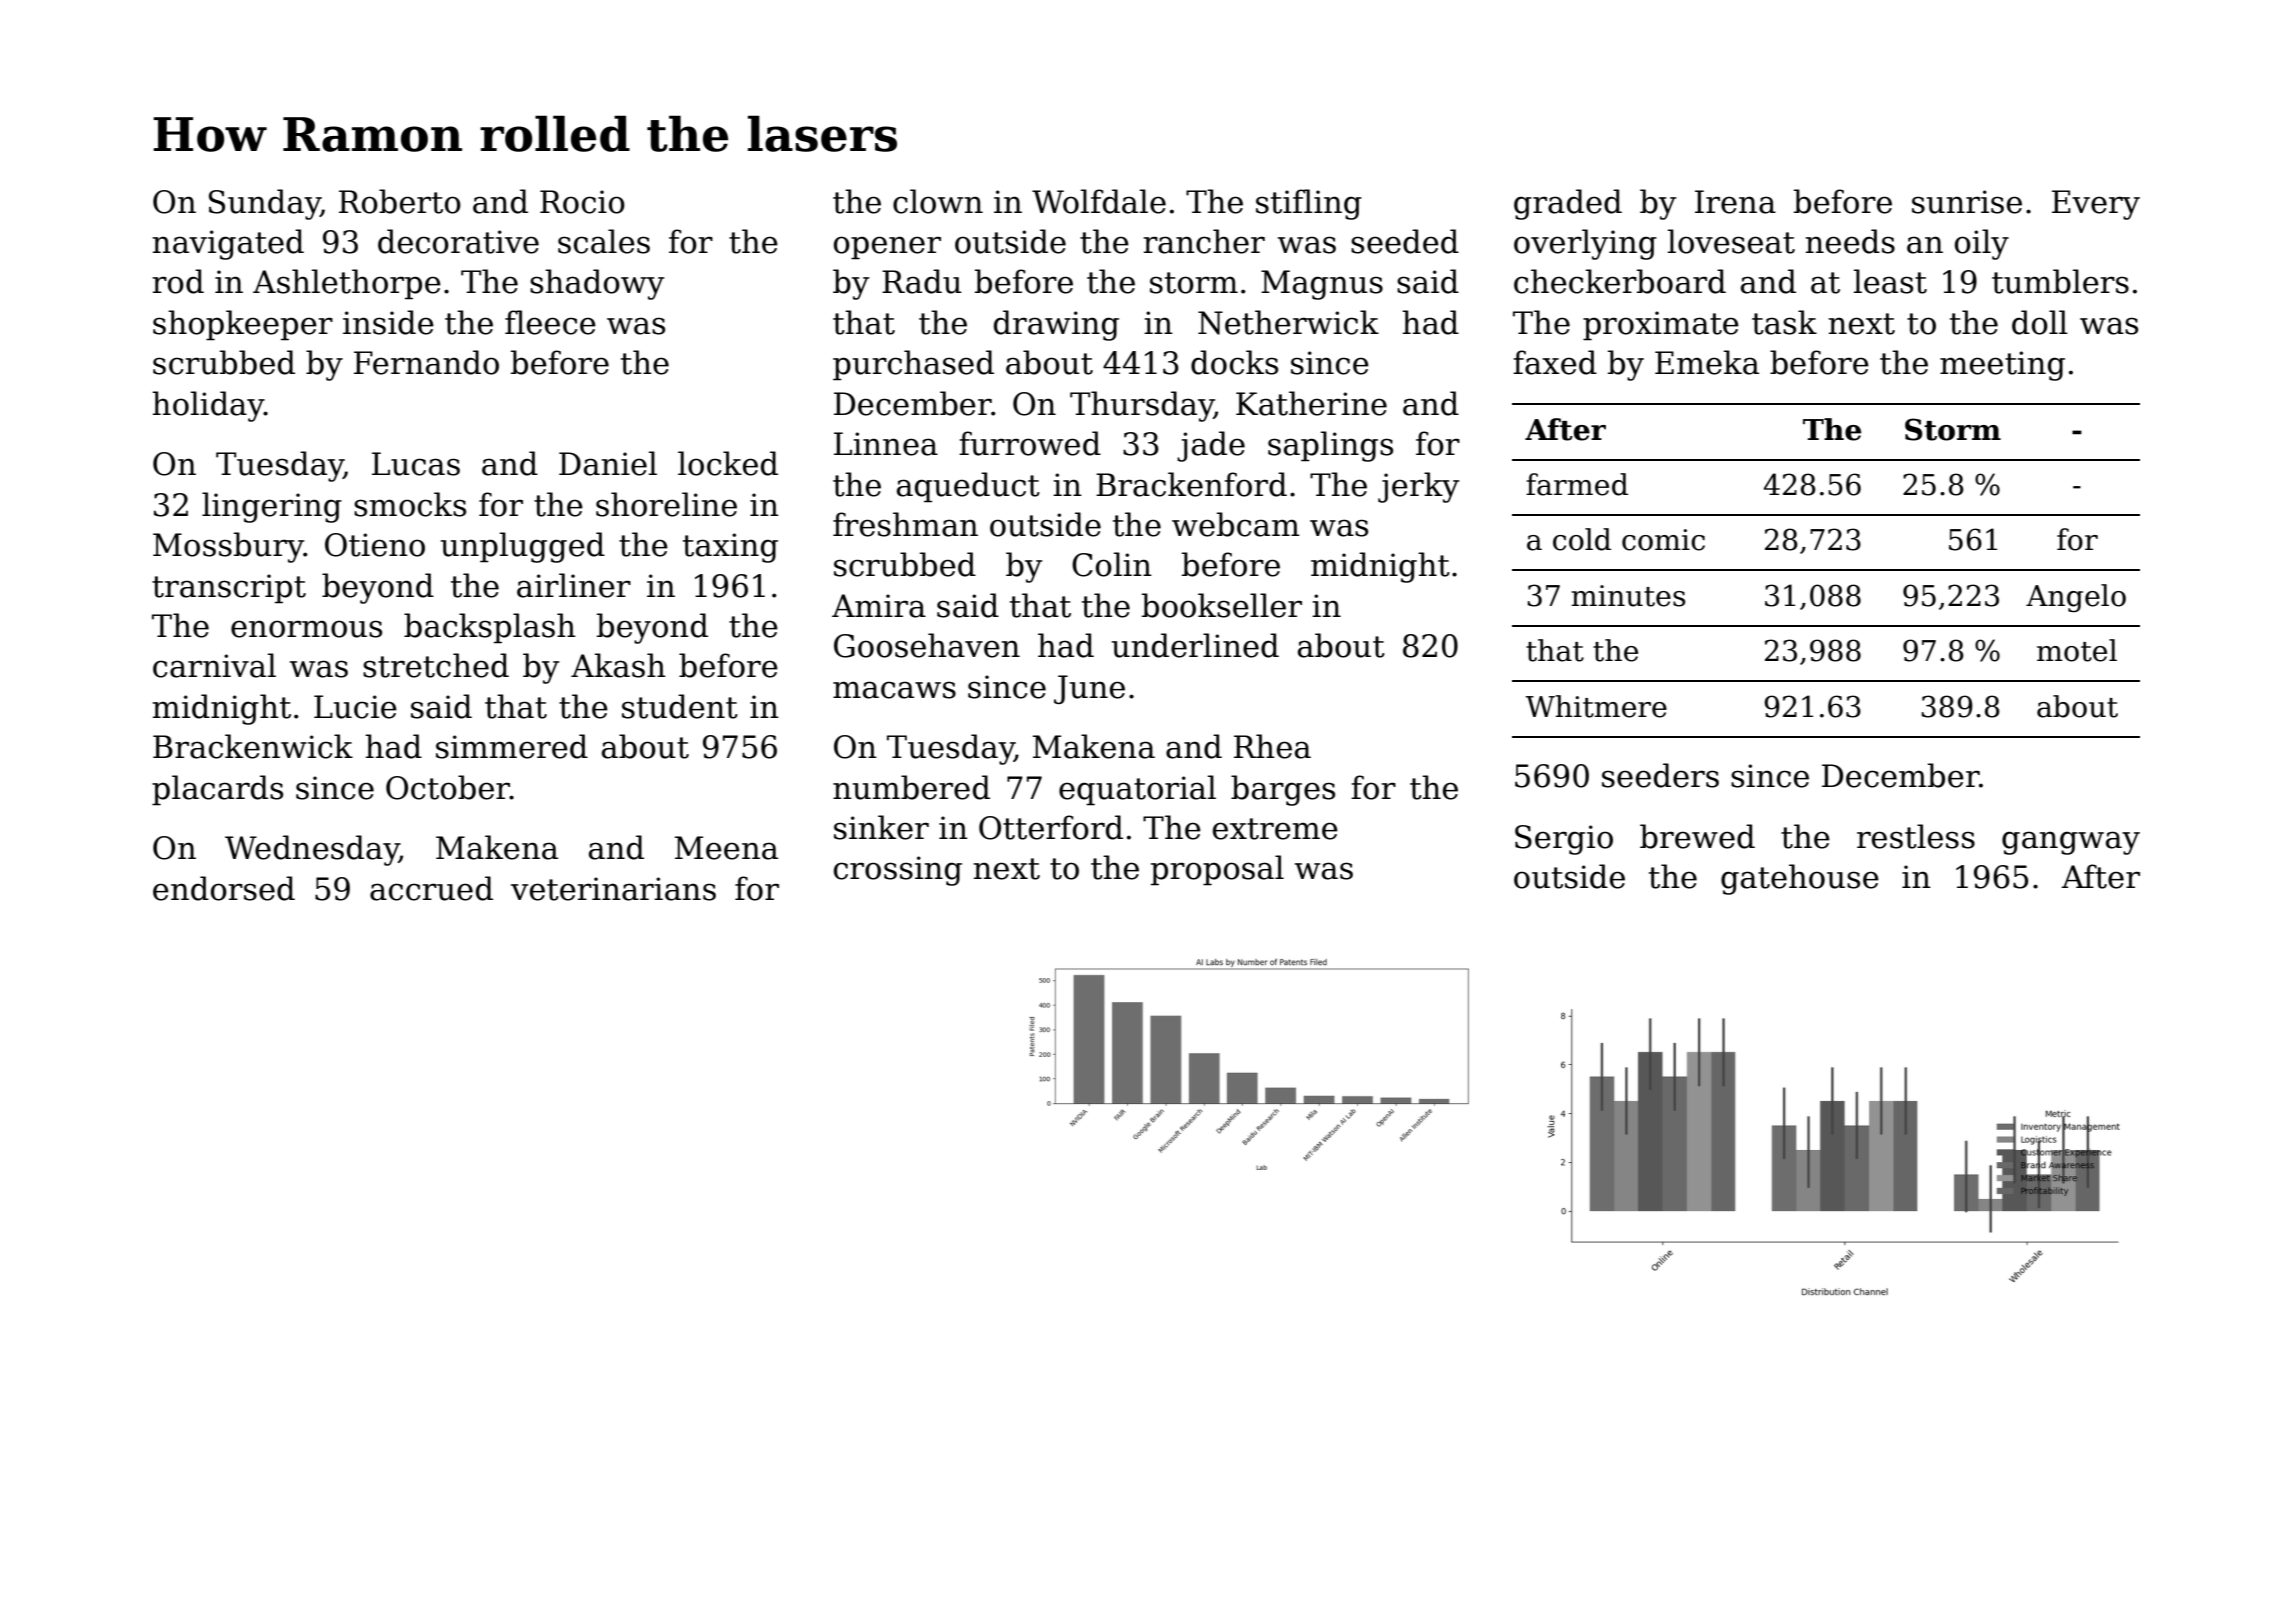 This image has height=1620, width=2292. I want to click on aqueduct, so click(968, 487).
